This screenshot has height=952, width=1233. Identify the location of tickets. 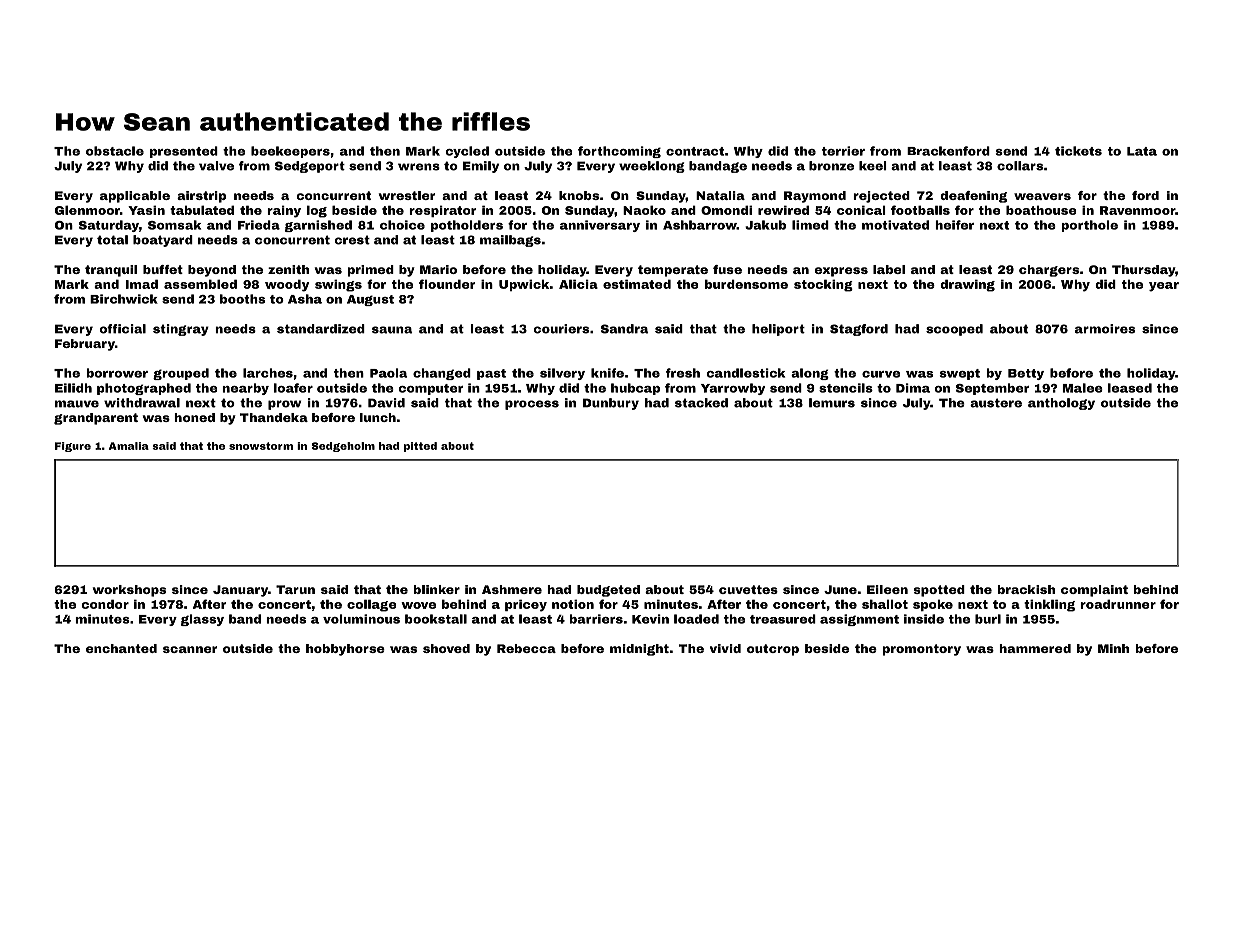
(1078, 151).
